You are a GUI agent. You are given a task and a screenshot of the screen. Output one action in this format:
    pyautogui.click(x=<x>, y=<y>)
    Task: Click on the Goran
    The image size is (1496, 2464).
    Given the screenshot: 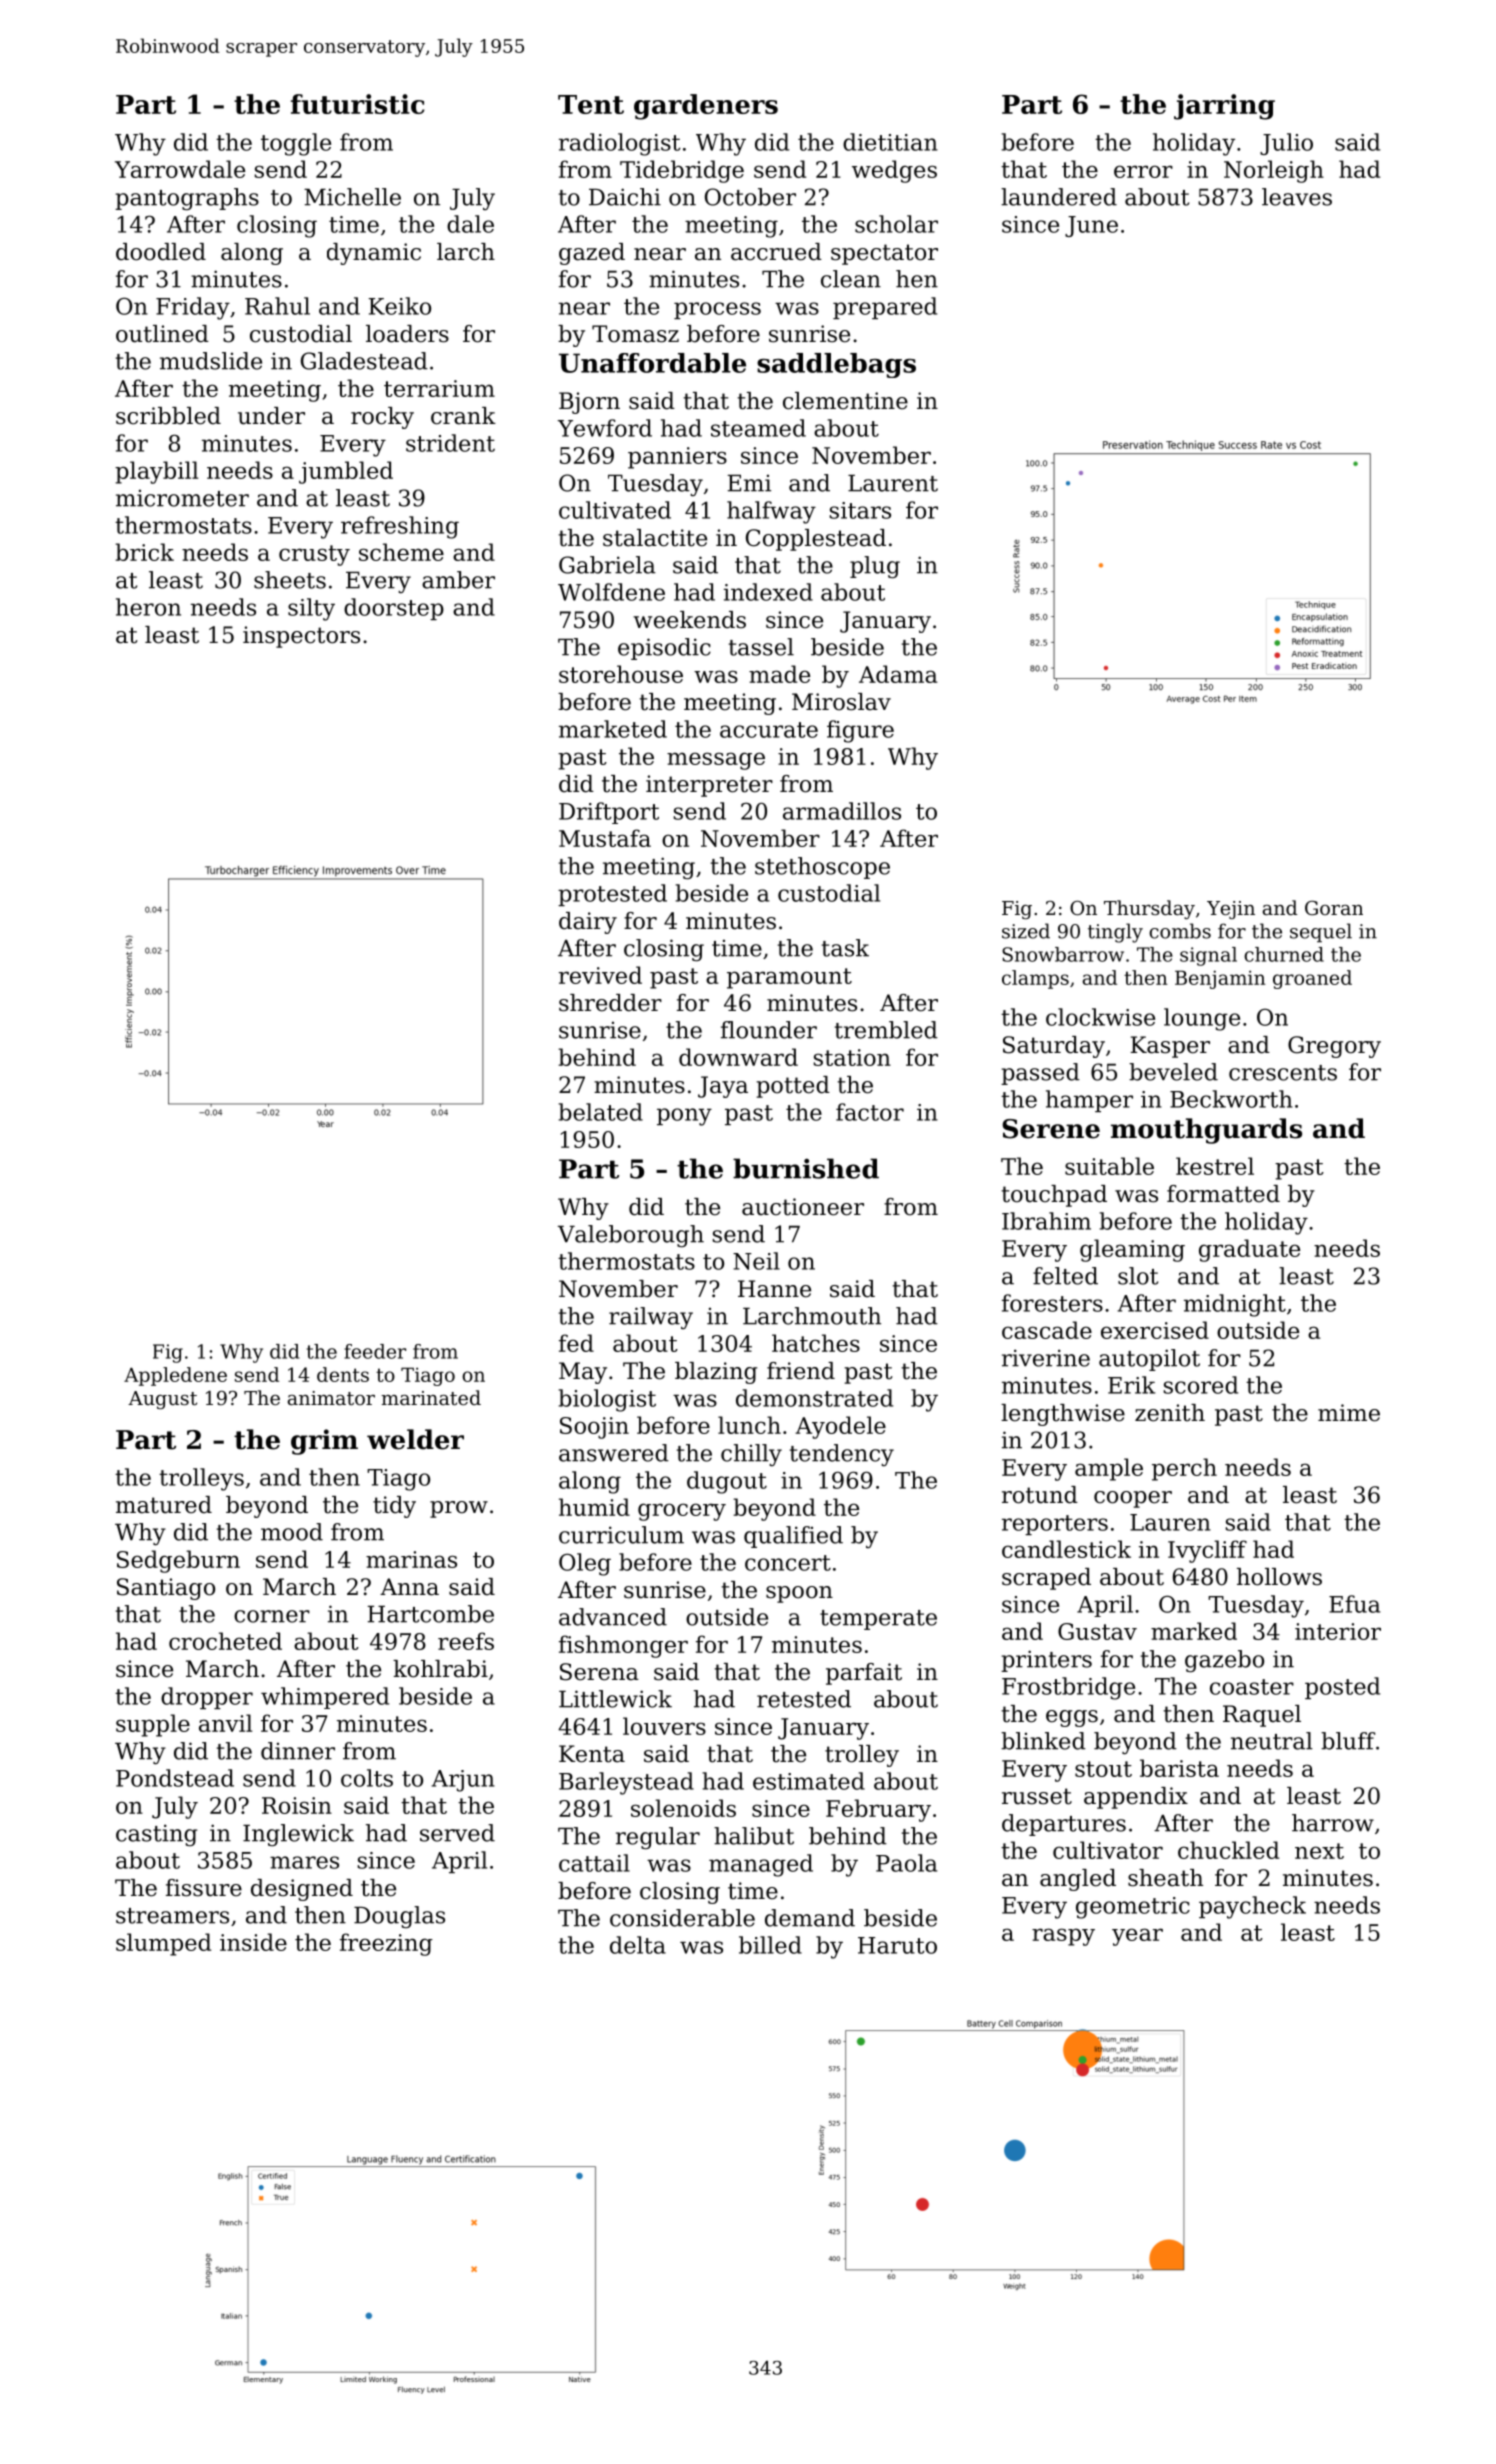 What is the action you would take?
    pyautogui.click(x=1334, y=908)
